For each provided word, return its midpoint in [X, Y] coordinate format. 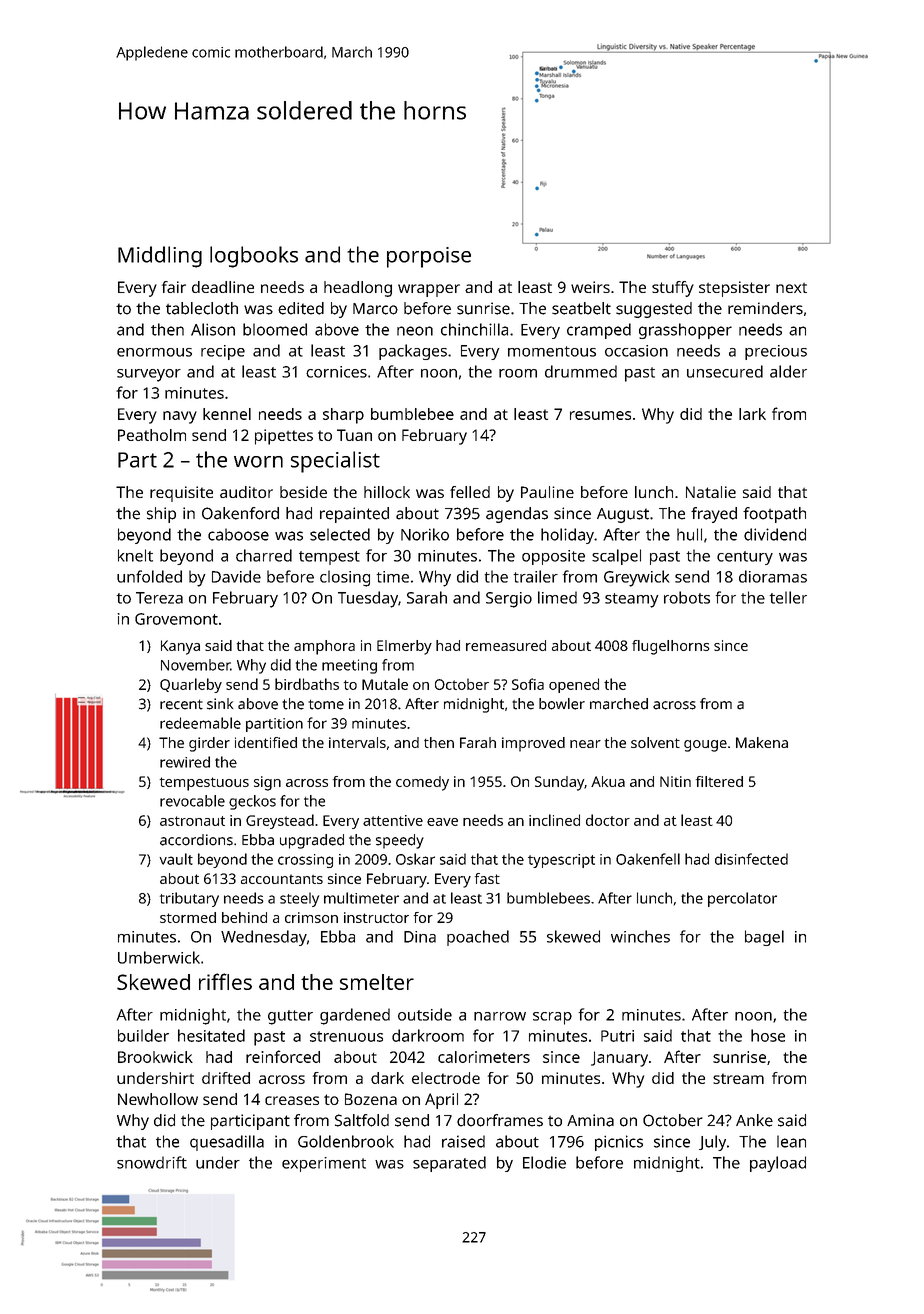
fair [174, 287]
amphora [324, 647]
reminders [765, 308]
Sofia [528, 684]
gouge [705, 746]
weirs [590, 287]
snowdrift [152, 1162]
